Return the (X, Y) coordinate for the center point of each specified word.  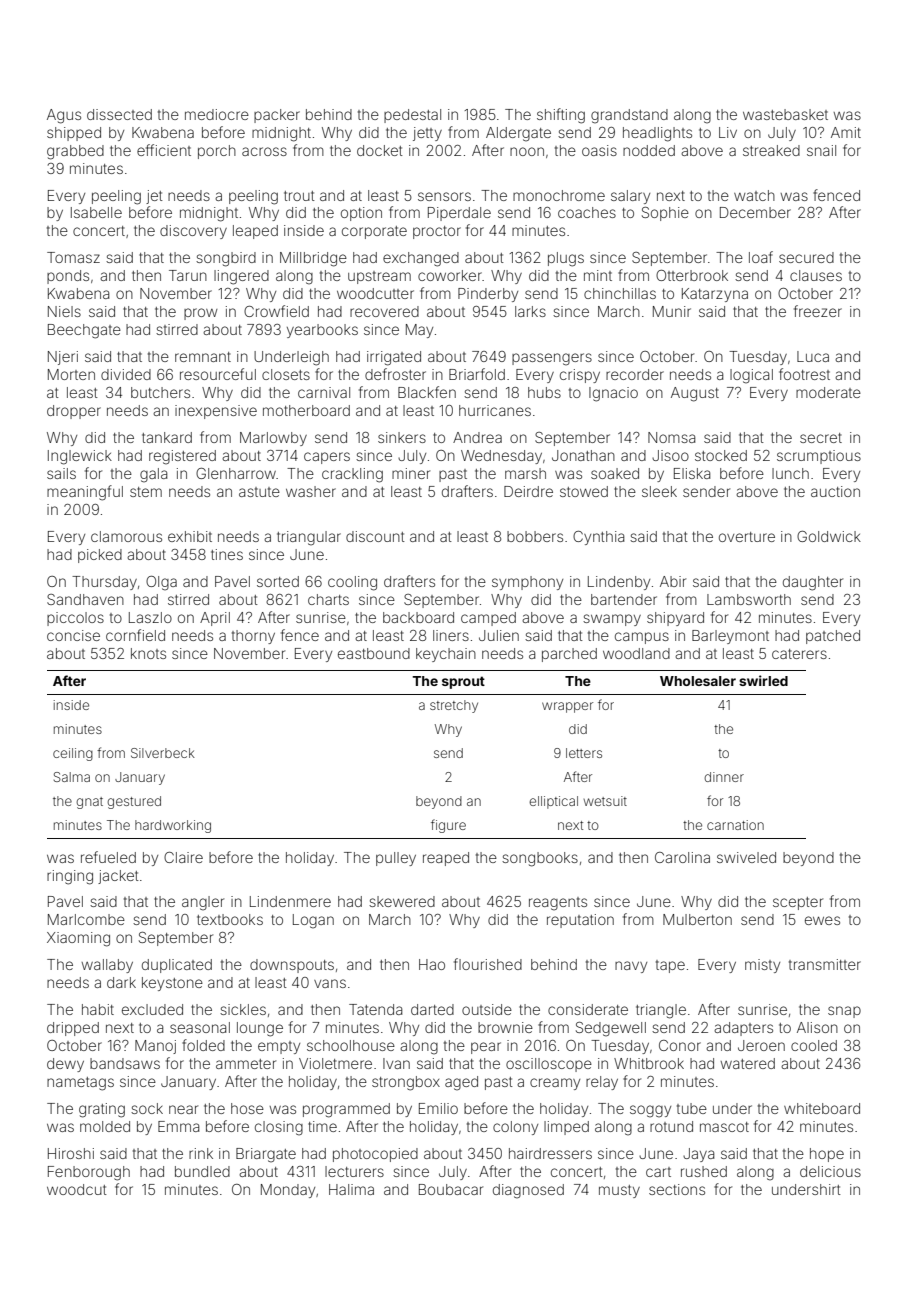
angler (203, 903)
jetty (427, 134)
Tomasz (73, 257)
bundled (202, 1171)
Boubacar (451, 1189)
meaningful (85, 493)
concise (73, 635)
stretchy (454, 706)
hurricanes (495, 410)
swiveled (746, 857)
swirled (763, 680)
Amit (846, 132)
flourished (488, 964)
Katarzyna (715, 295)
